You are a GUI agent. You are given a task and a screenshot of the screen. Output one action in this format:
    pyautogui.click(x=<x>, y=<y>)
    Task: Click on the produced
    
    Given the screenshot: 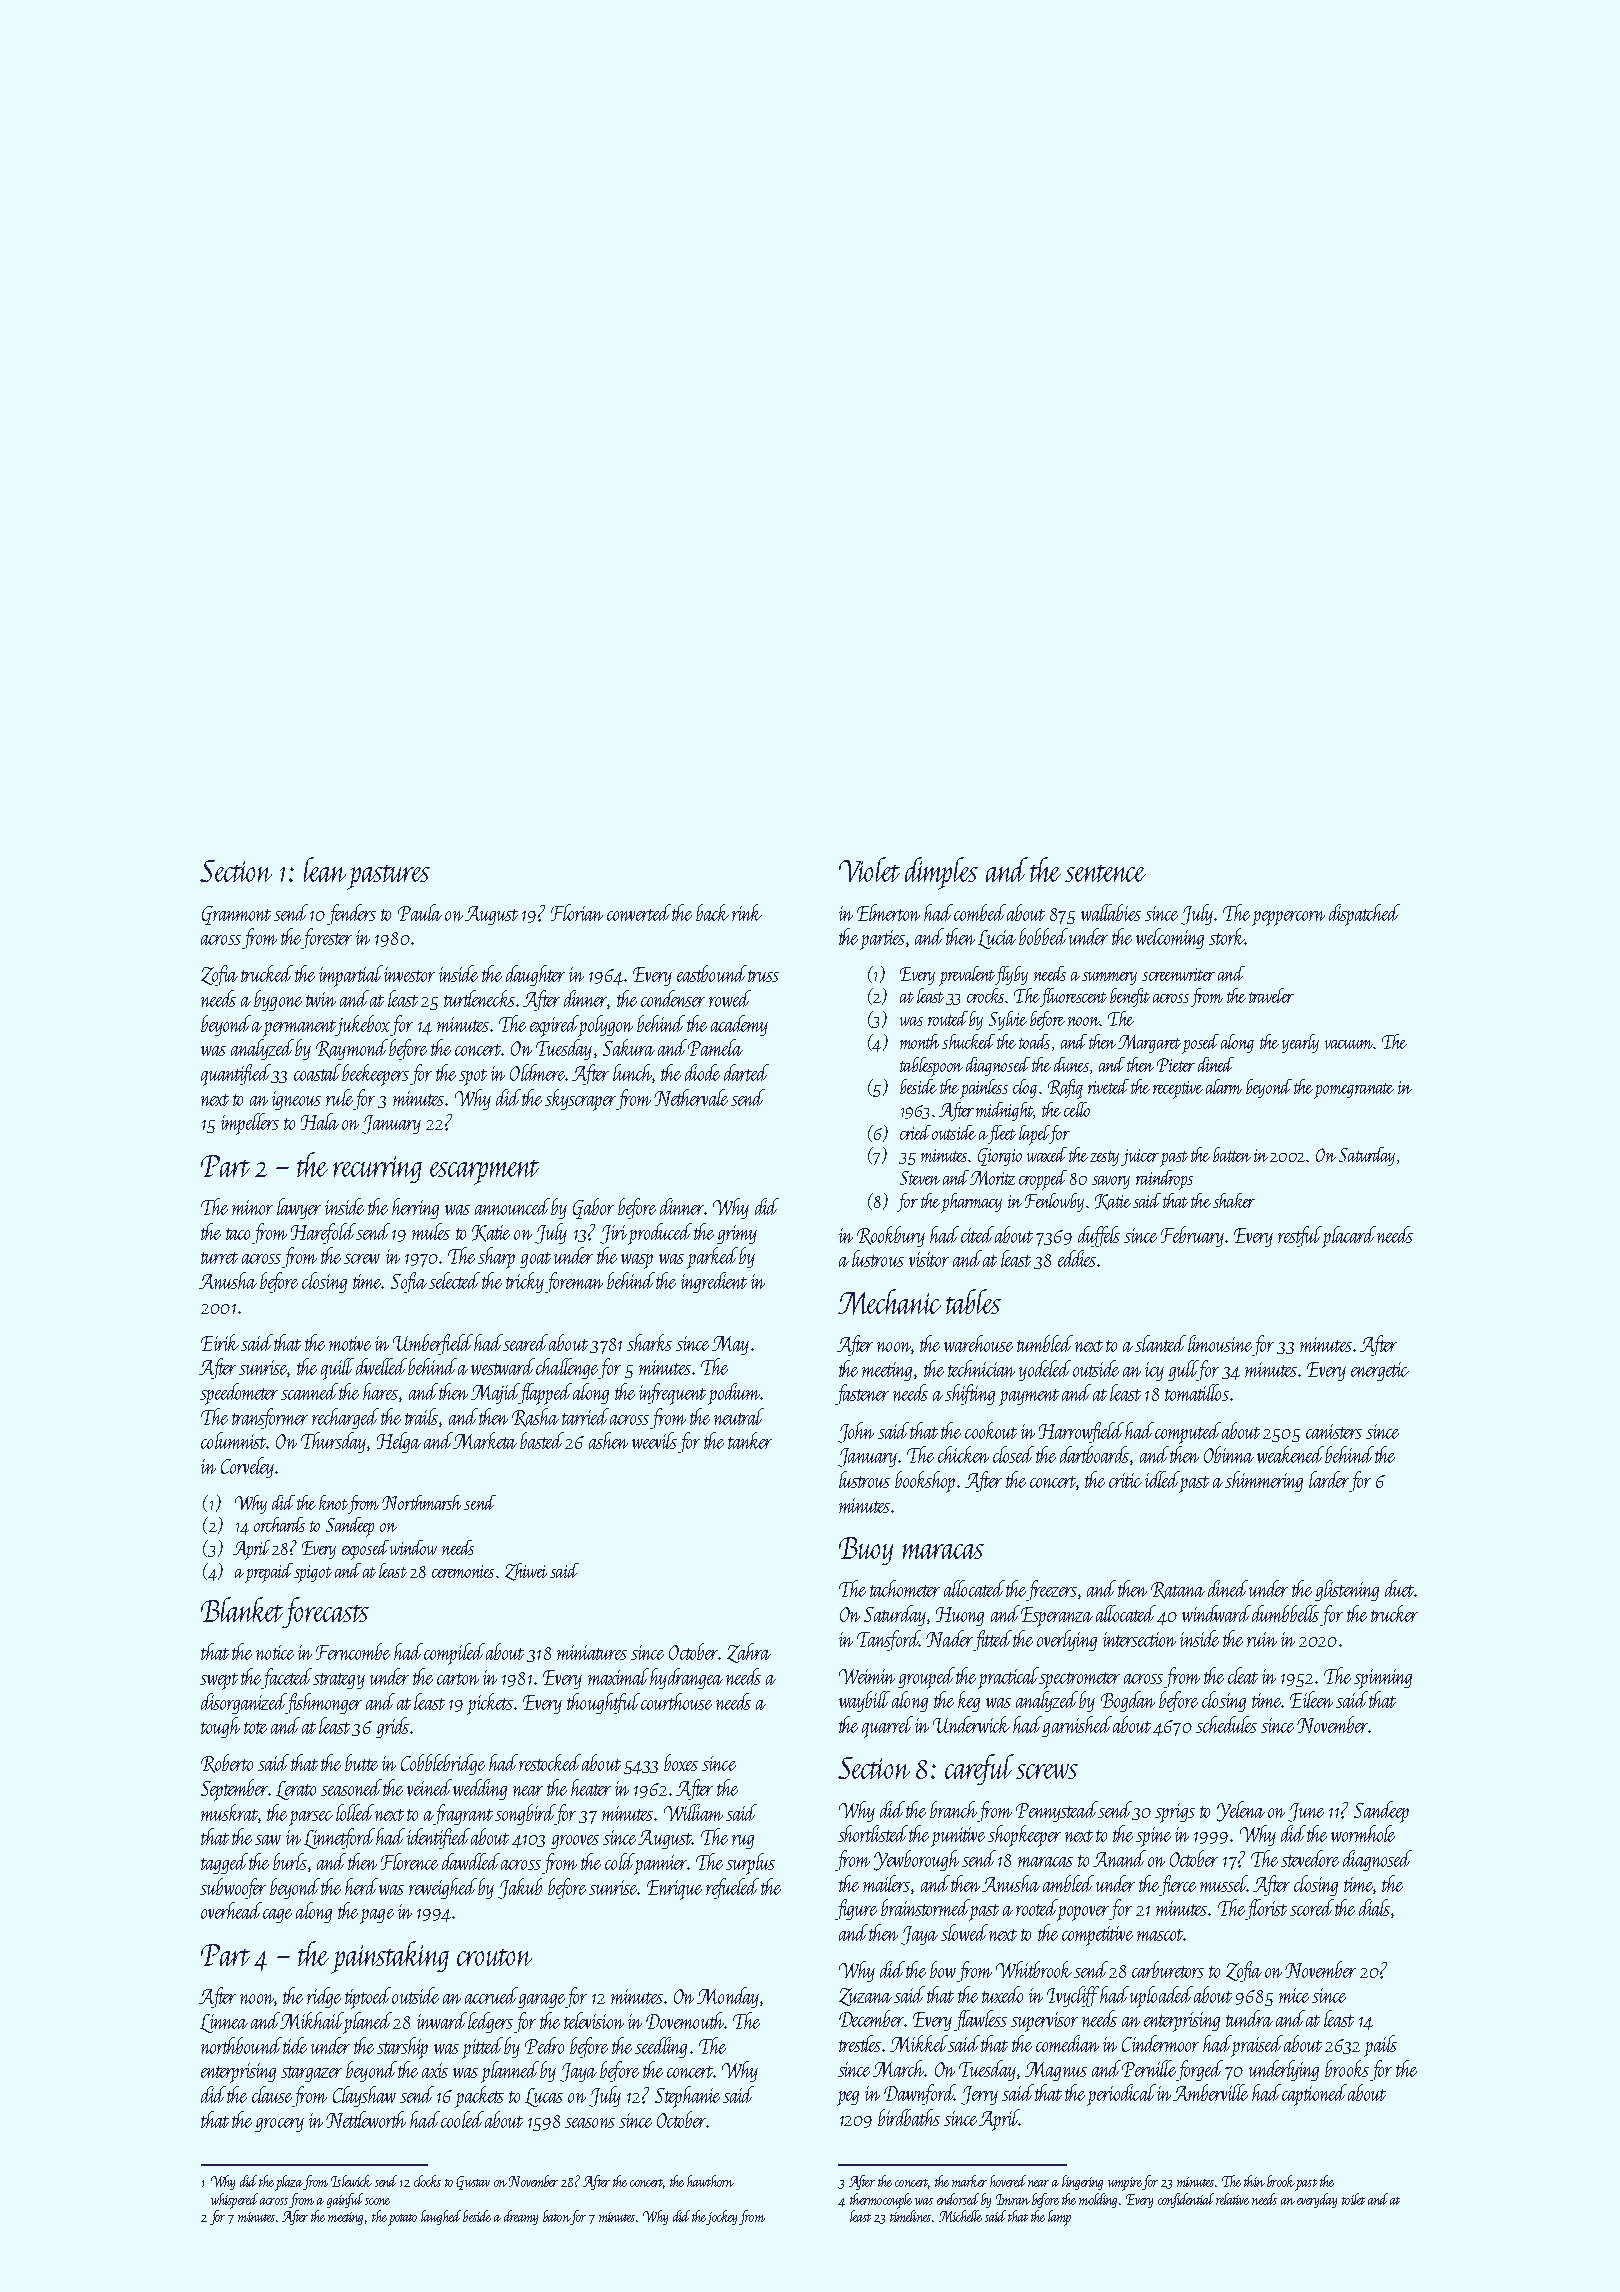 What is the action you would take?
    pyautogui.click(x=660, y=1234)
